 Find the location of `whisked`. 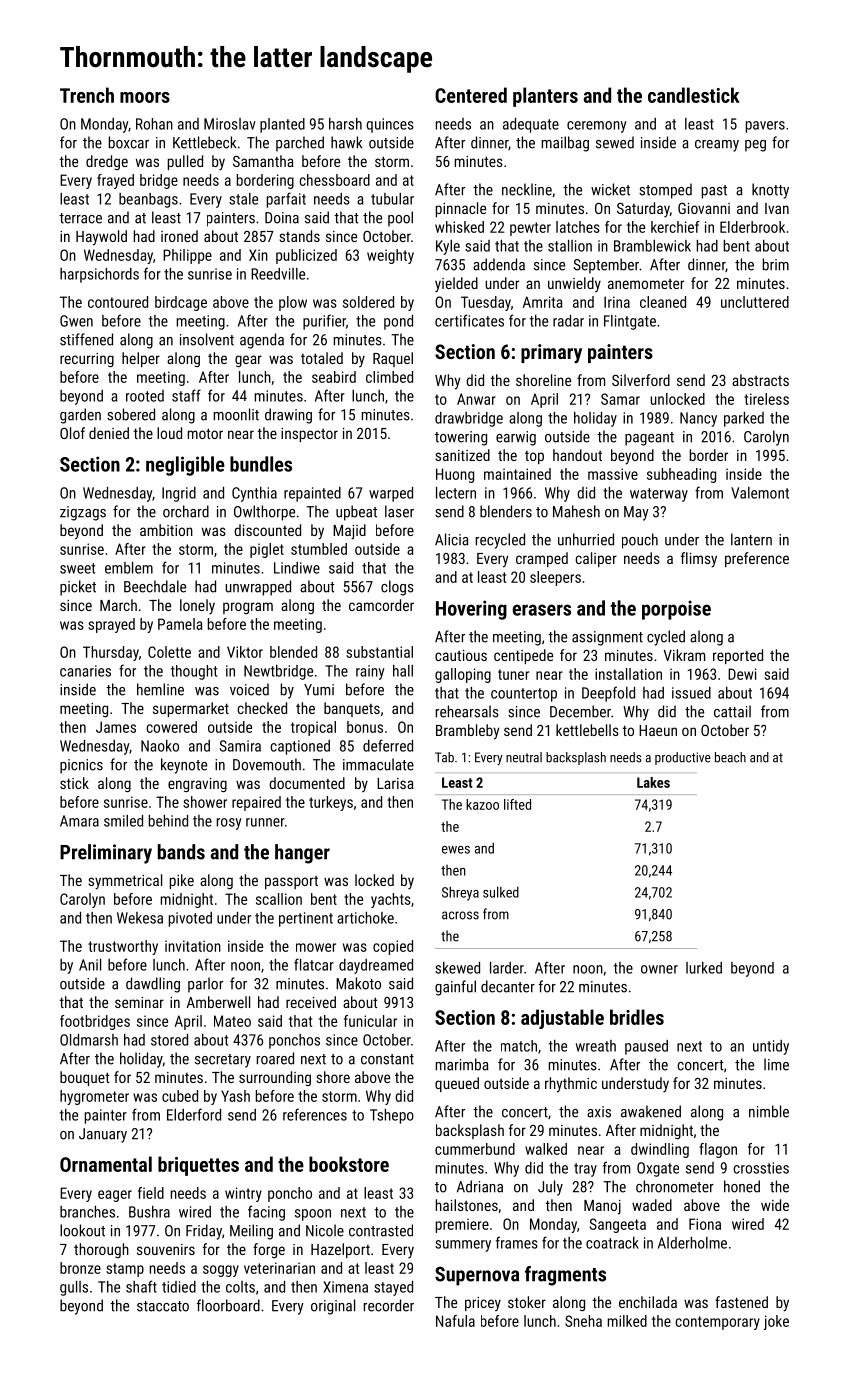

whisked is located at coordinates (459, 227).
